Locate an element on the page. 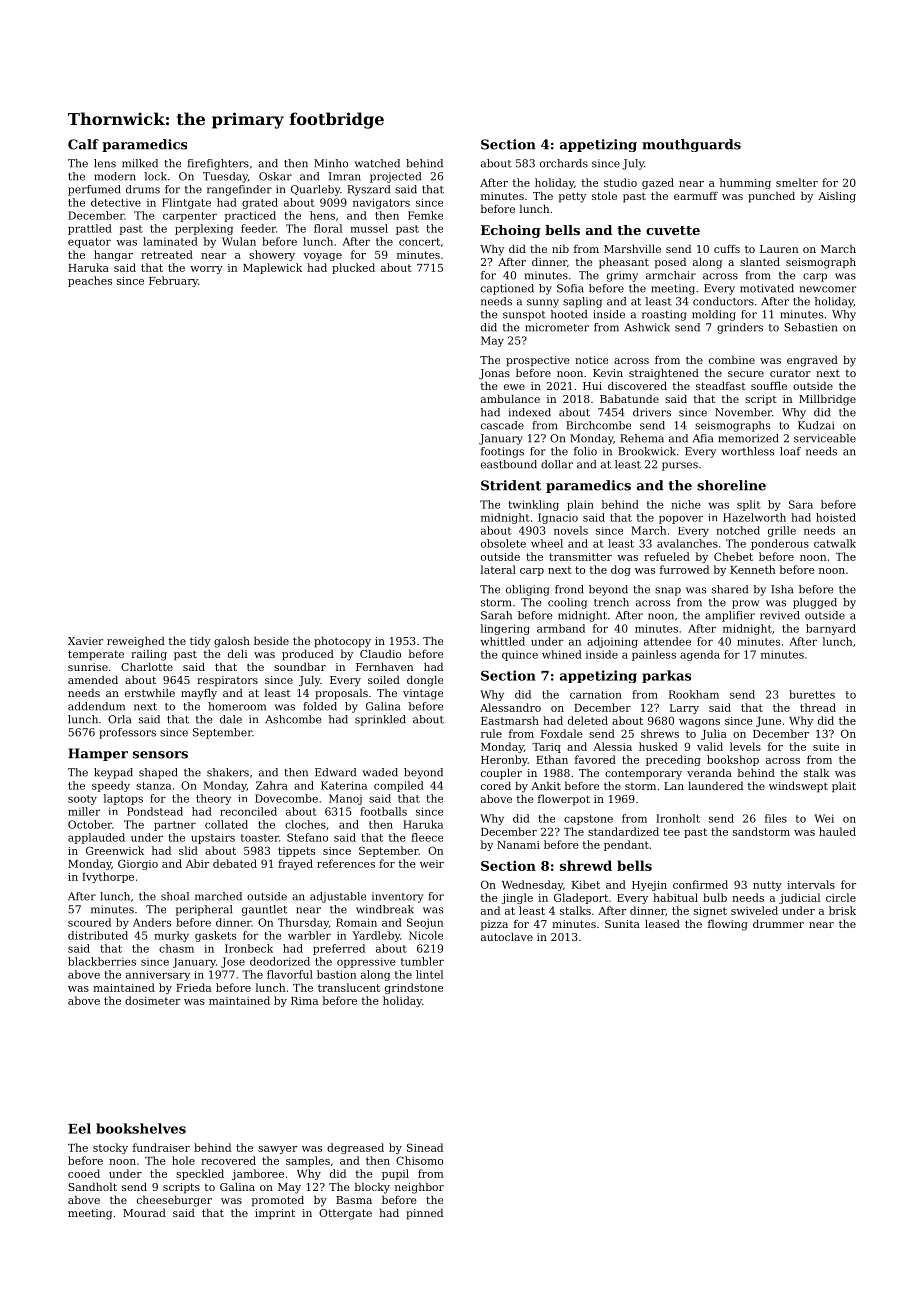  frond is located at coordinates (569, 589).
